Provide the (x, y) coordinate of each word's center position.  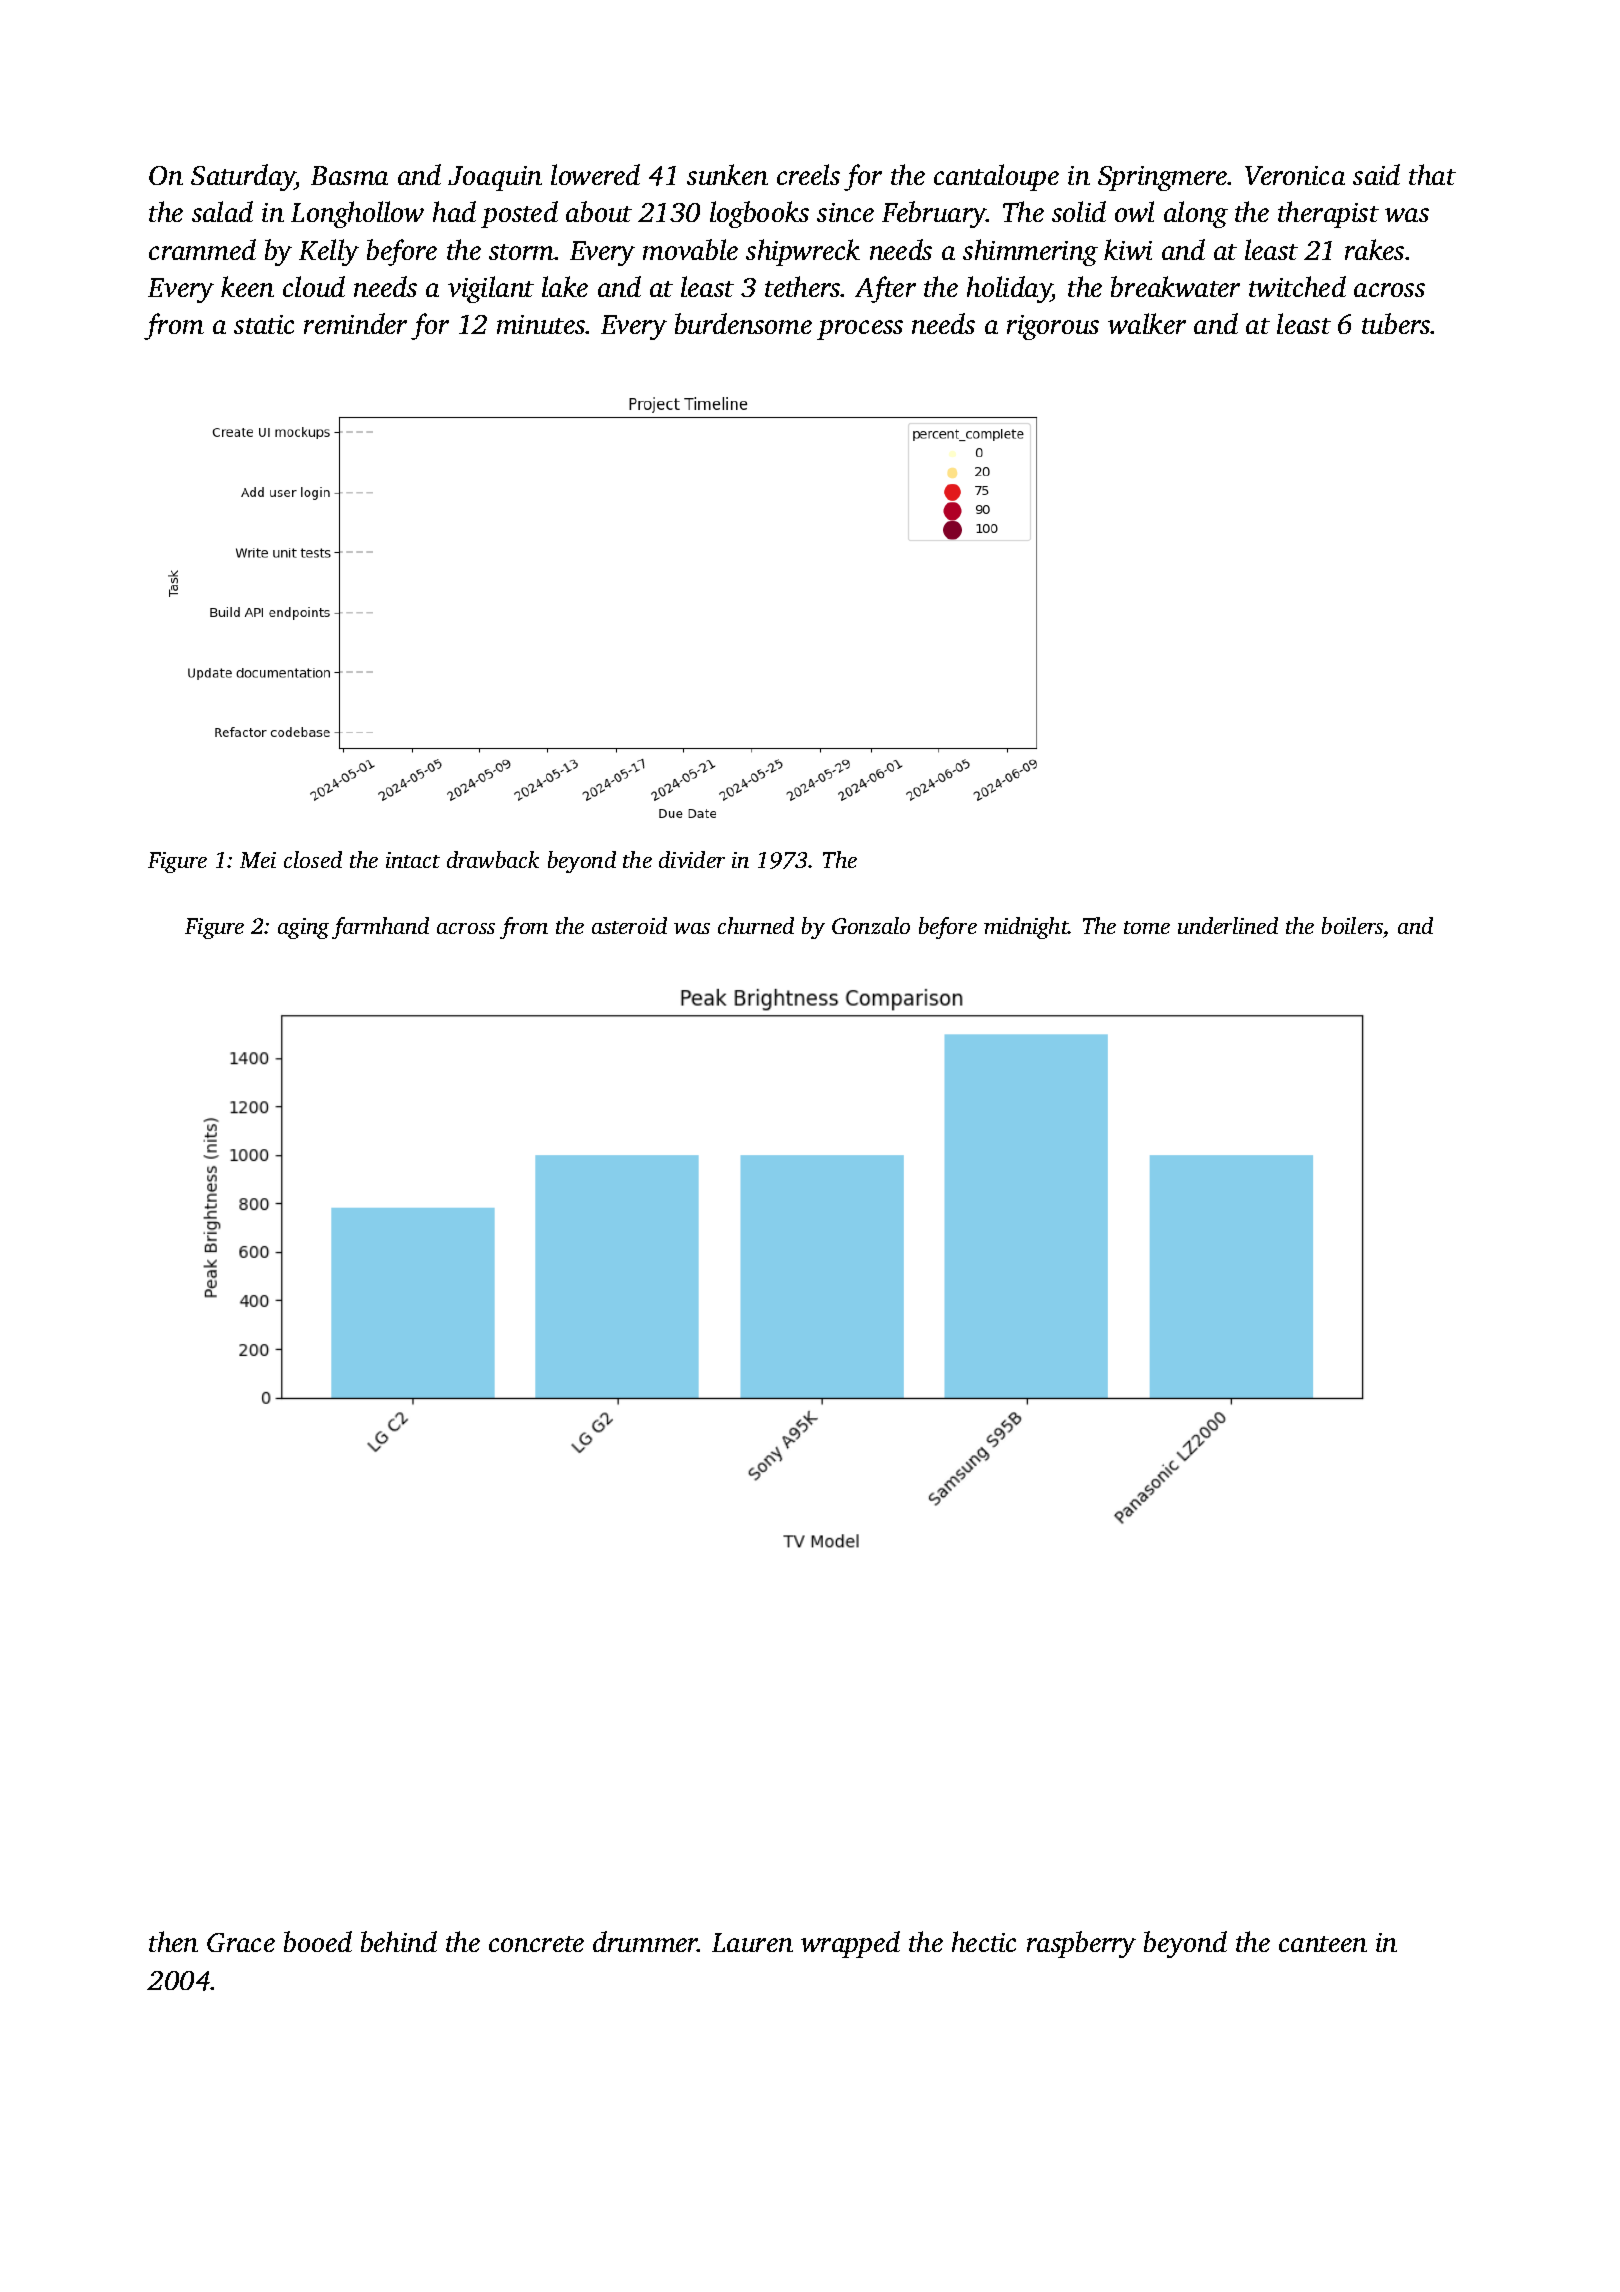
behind (399, 1941)
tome (1147, 927)
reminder (355, 323)
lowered (595, 174)
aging (303, 928)
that (1432, 174)
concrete (536, 1944)
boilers (1352, 925)
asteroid (629, 925)
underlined (1228, 925)
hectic (984, 1941)
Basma (349, 175)
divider (692, 859)
